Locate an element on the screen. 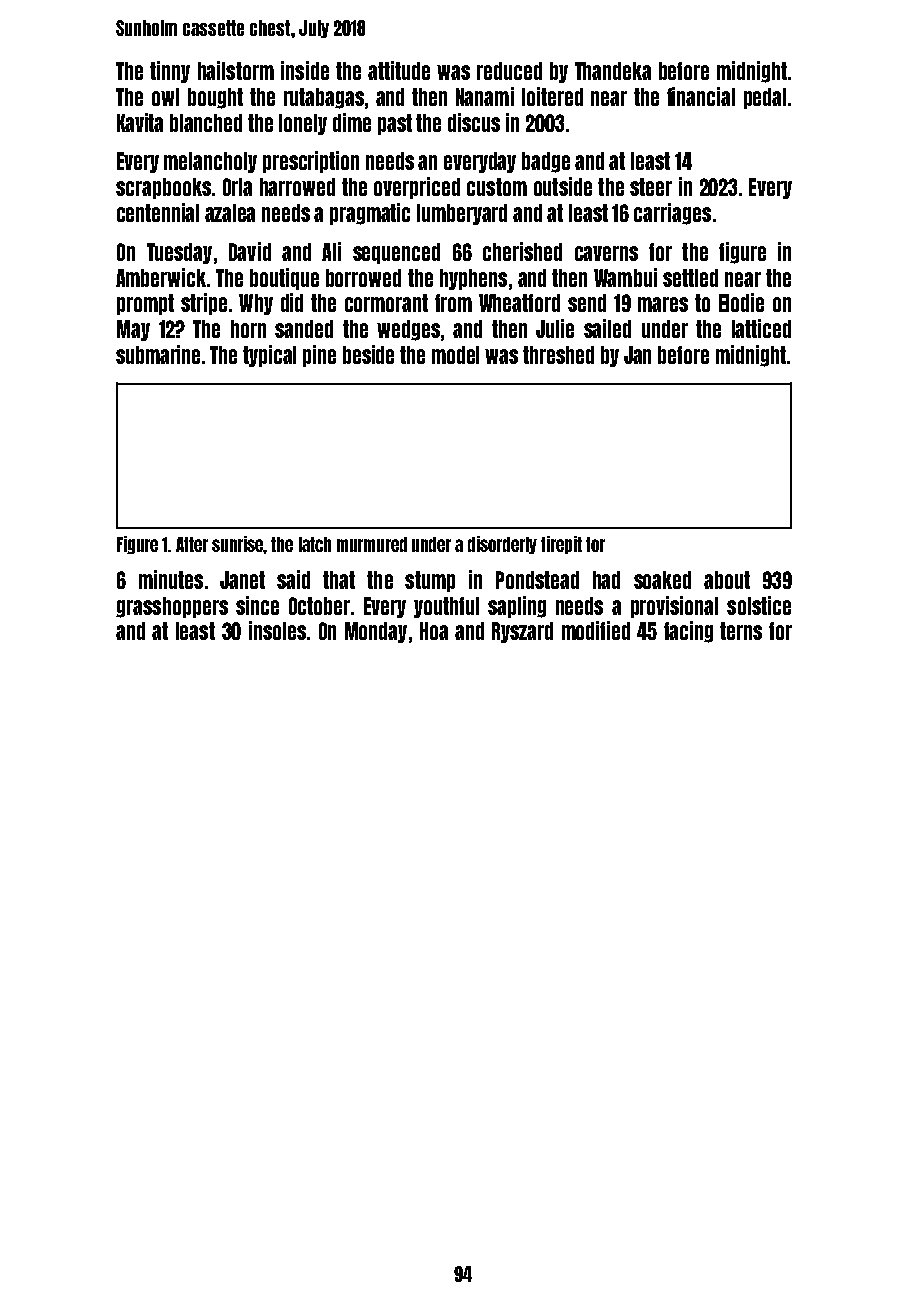 The height and width of the screenshot is (1316, 908). Ali is located at coordinates (331, 251).
